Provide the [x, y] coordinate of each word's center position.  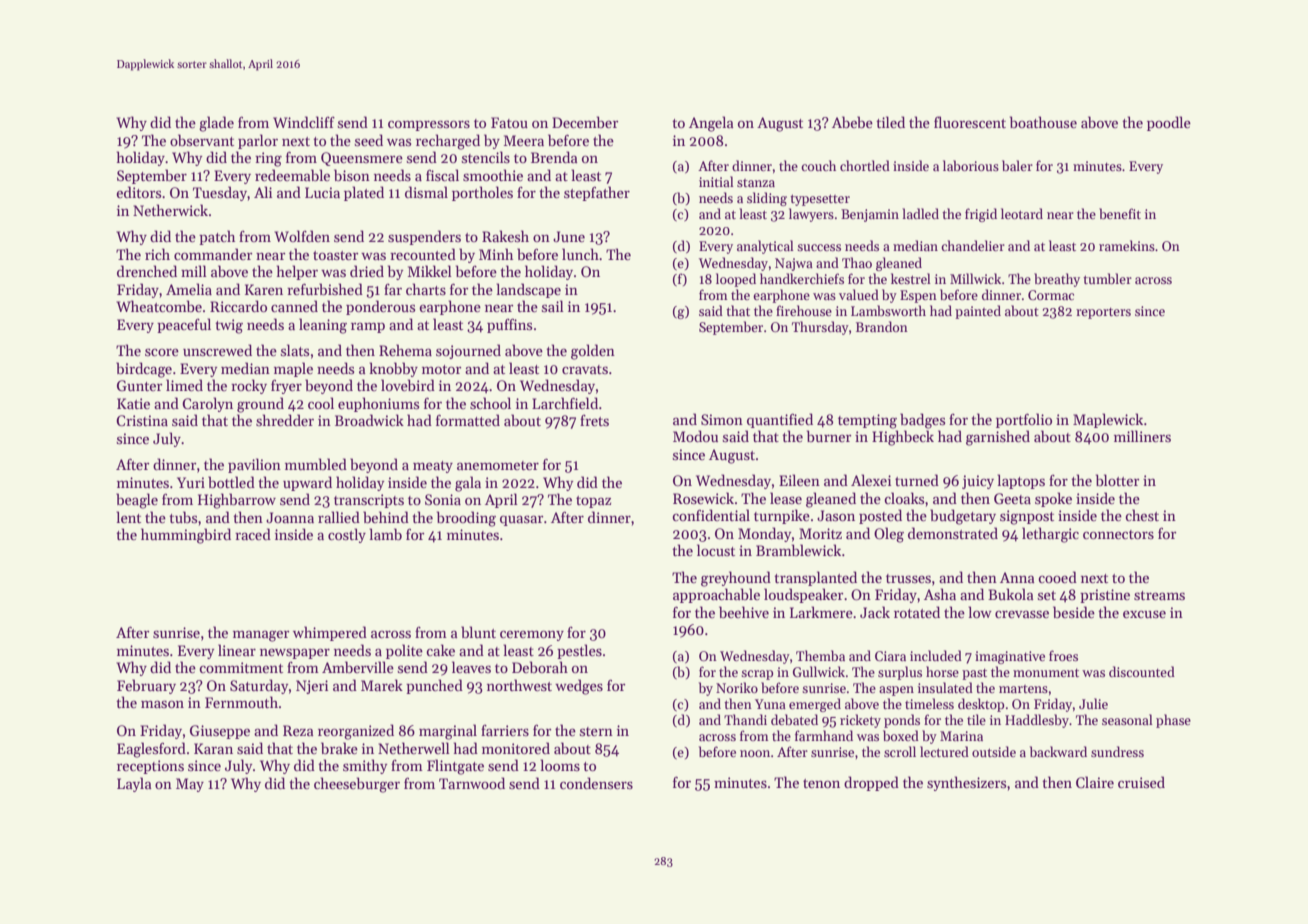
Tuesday [220, 193]
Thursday [820, 328]
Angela [711, 124]
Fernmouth [241, 702]
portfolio [1024, 420]
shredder [285, 420]
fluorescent [970, 122]
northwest [519, 685]
